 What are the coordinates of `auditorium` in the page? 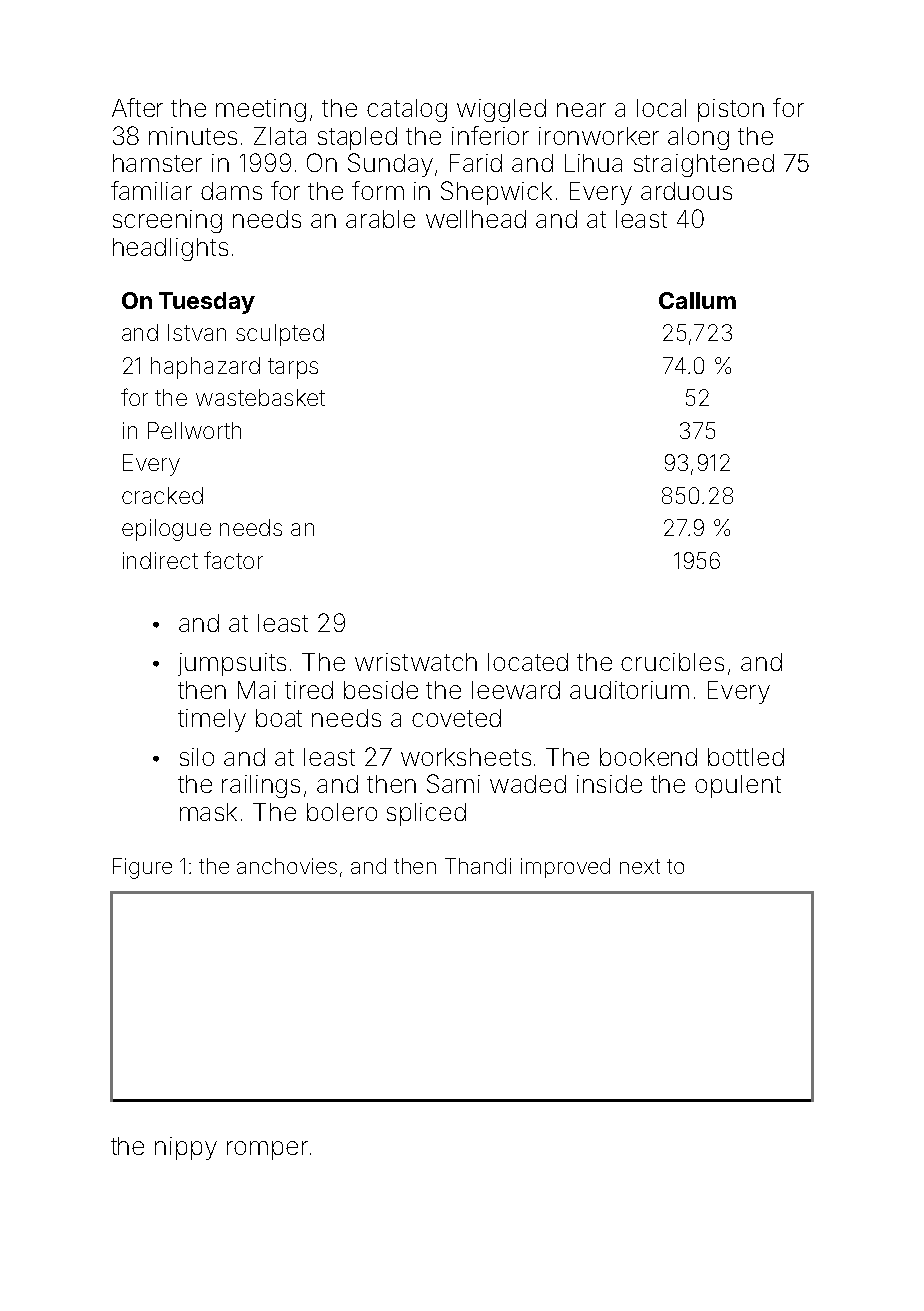 It's located at (629, 690).
